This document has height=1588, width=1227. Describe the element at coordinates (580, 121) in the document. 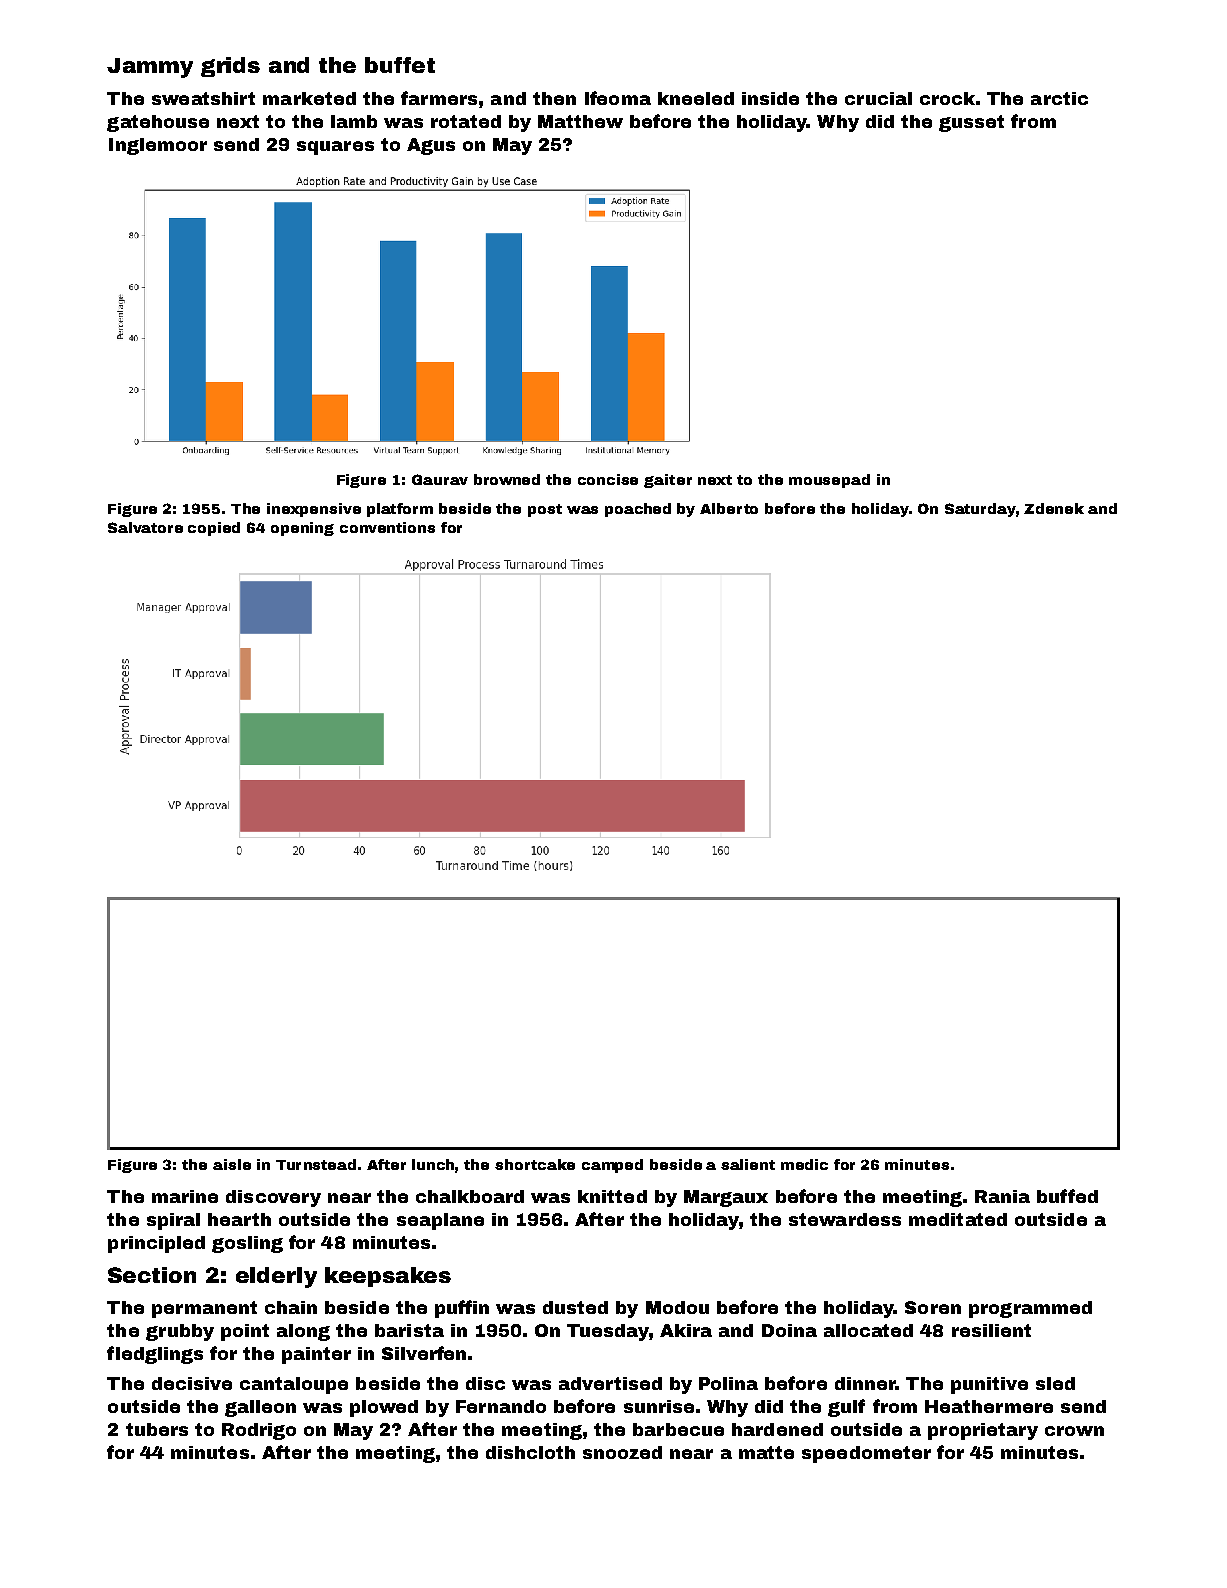

I see `Matthew` at that location.
